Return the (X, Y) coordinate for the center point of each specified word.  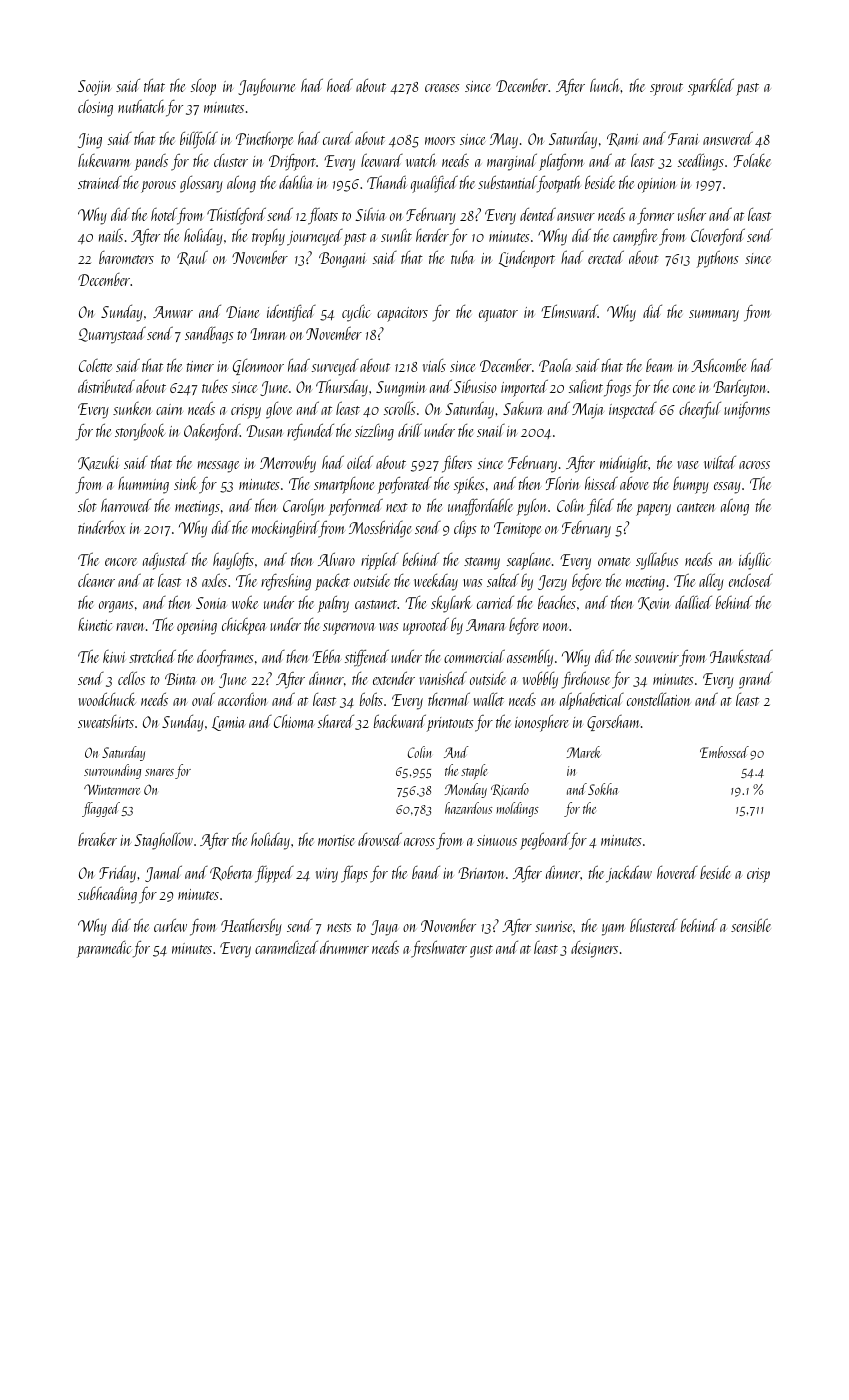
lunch (604, 85)
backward (400, 721)
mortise (336, 840)
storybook (140, 432)
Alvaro (336, 559)
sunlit (396, 235)
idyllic (755, 561)
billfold (199, 140)
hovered (677, 872)
